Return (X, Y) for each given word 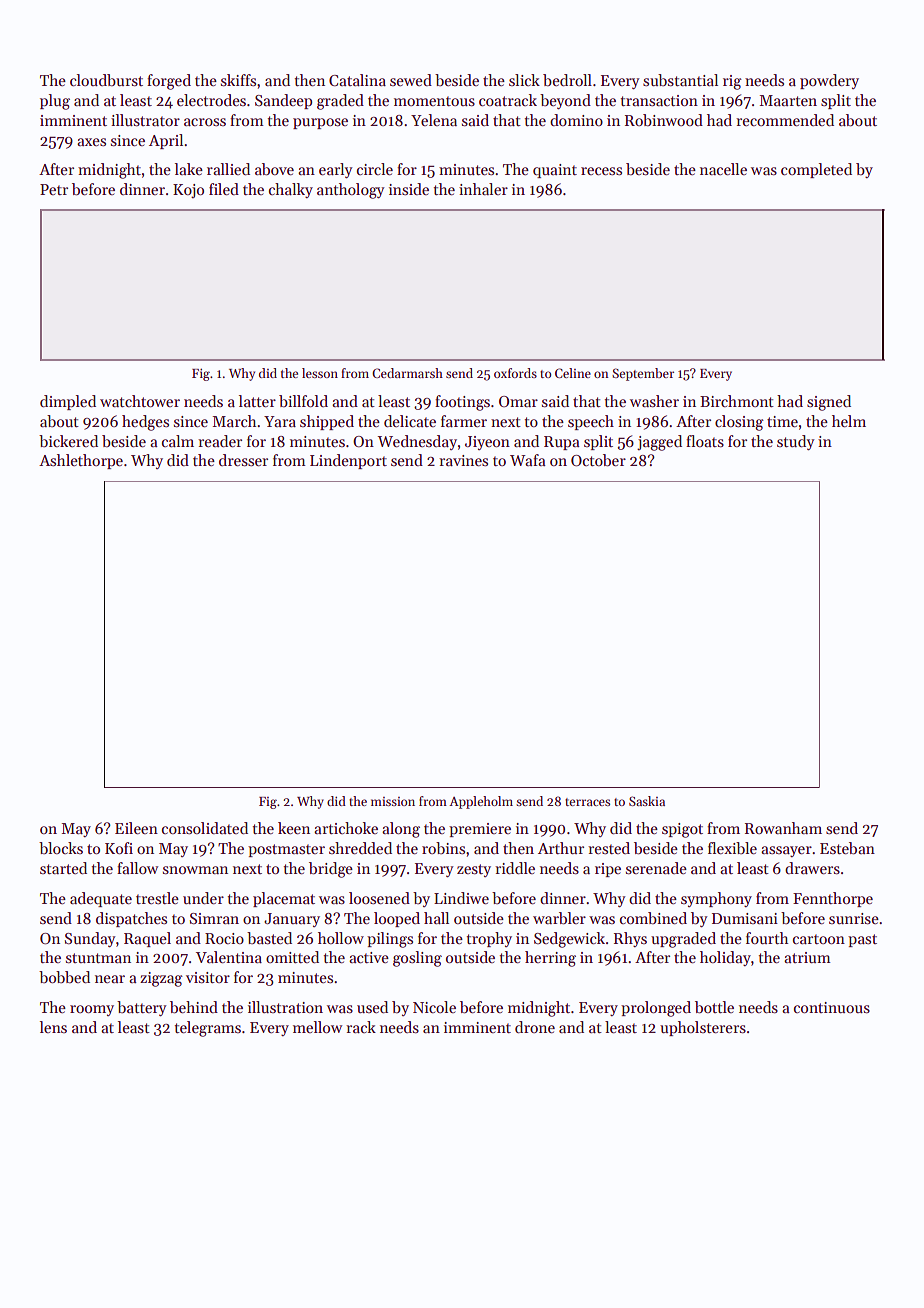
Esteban (847, 848)
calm (178, 441)
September (643, 374)
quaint (555, 171)
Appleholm (481, 802)
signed (829, 403)
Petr (54, 189)
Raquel (147, 939)
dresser (243, 460)
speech (591, 422)
